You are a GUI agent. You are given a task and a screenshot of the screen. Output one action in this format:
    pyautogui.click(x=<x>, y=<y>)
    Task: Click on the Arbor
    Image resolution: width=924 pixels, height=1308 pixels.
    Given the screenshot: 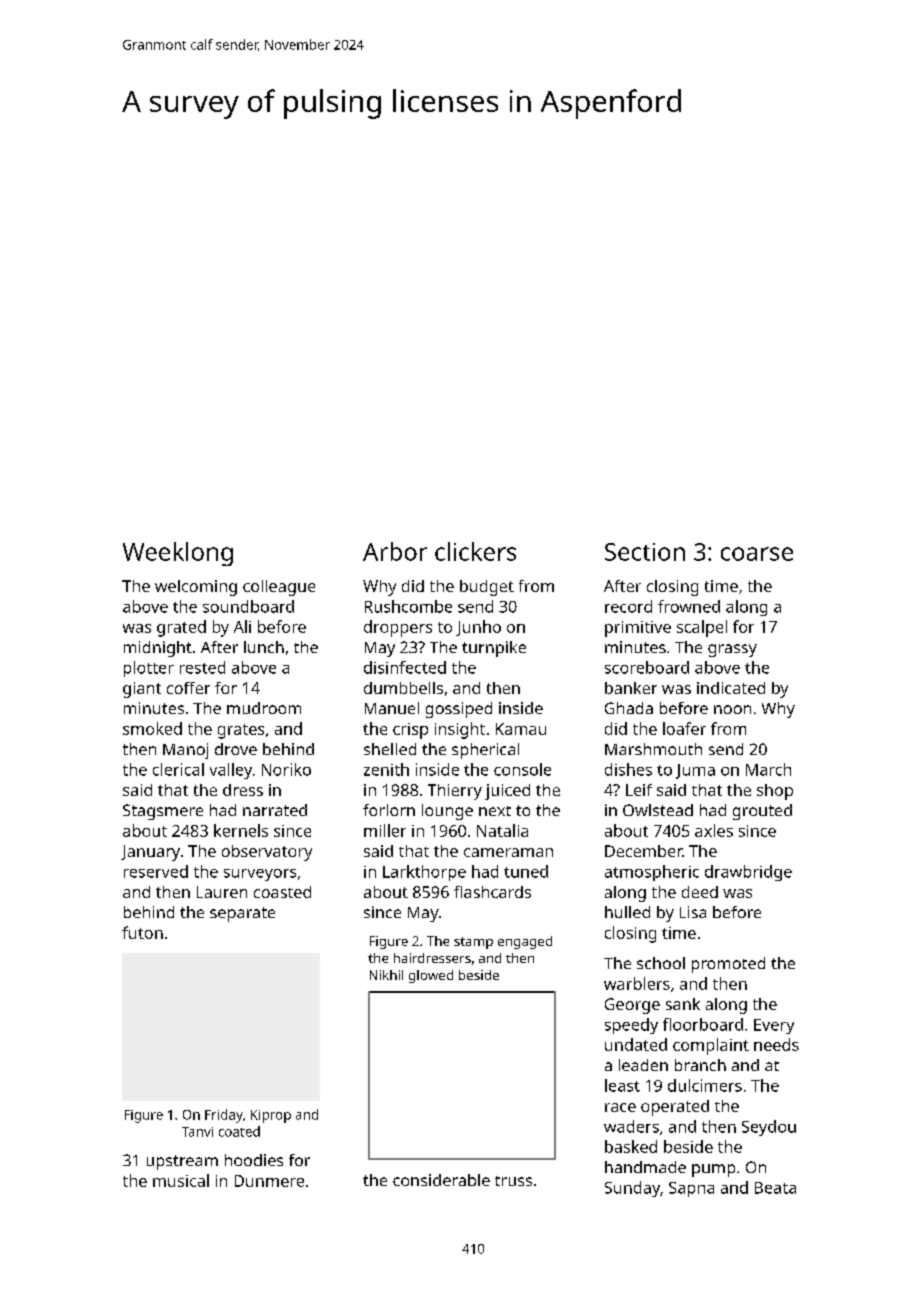 What is the action you would take?
    pyautogui.click(x=395, y=551)
